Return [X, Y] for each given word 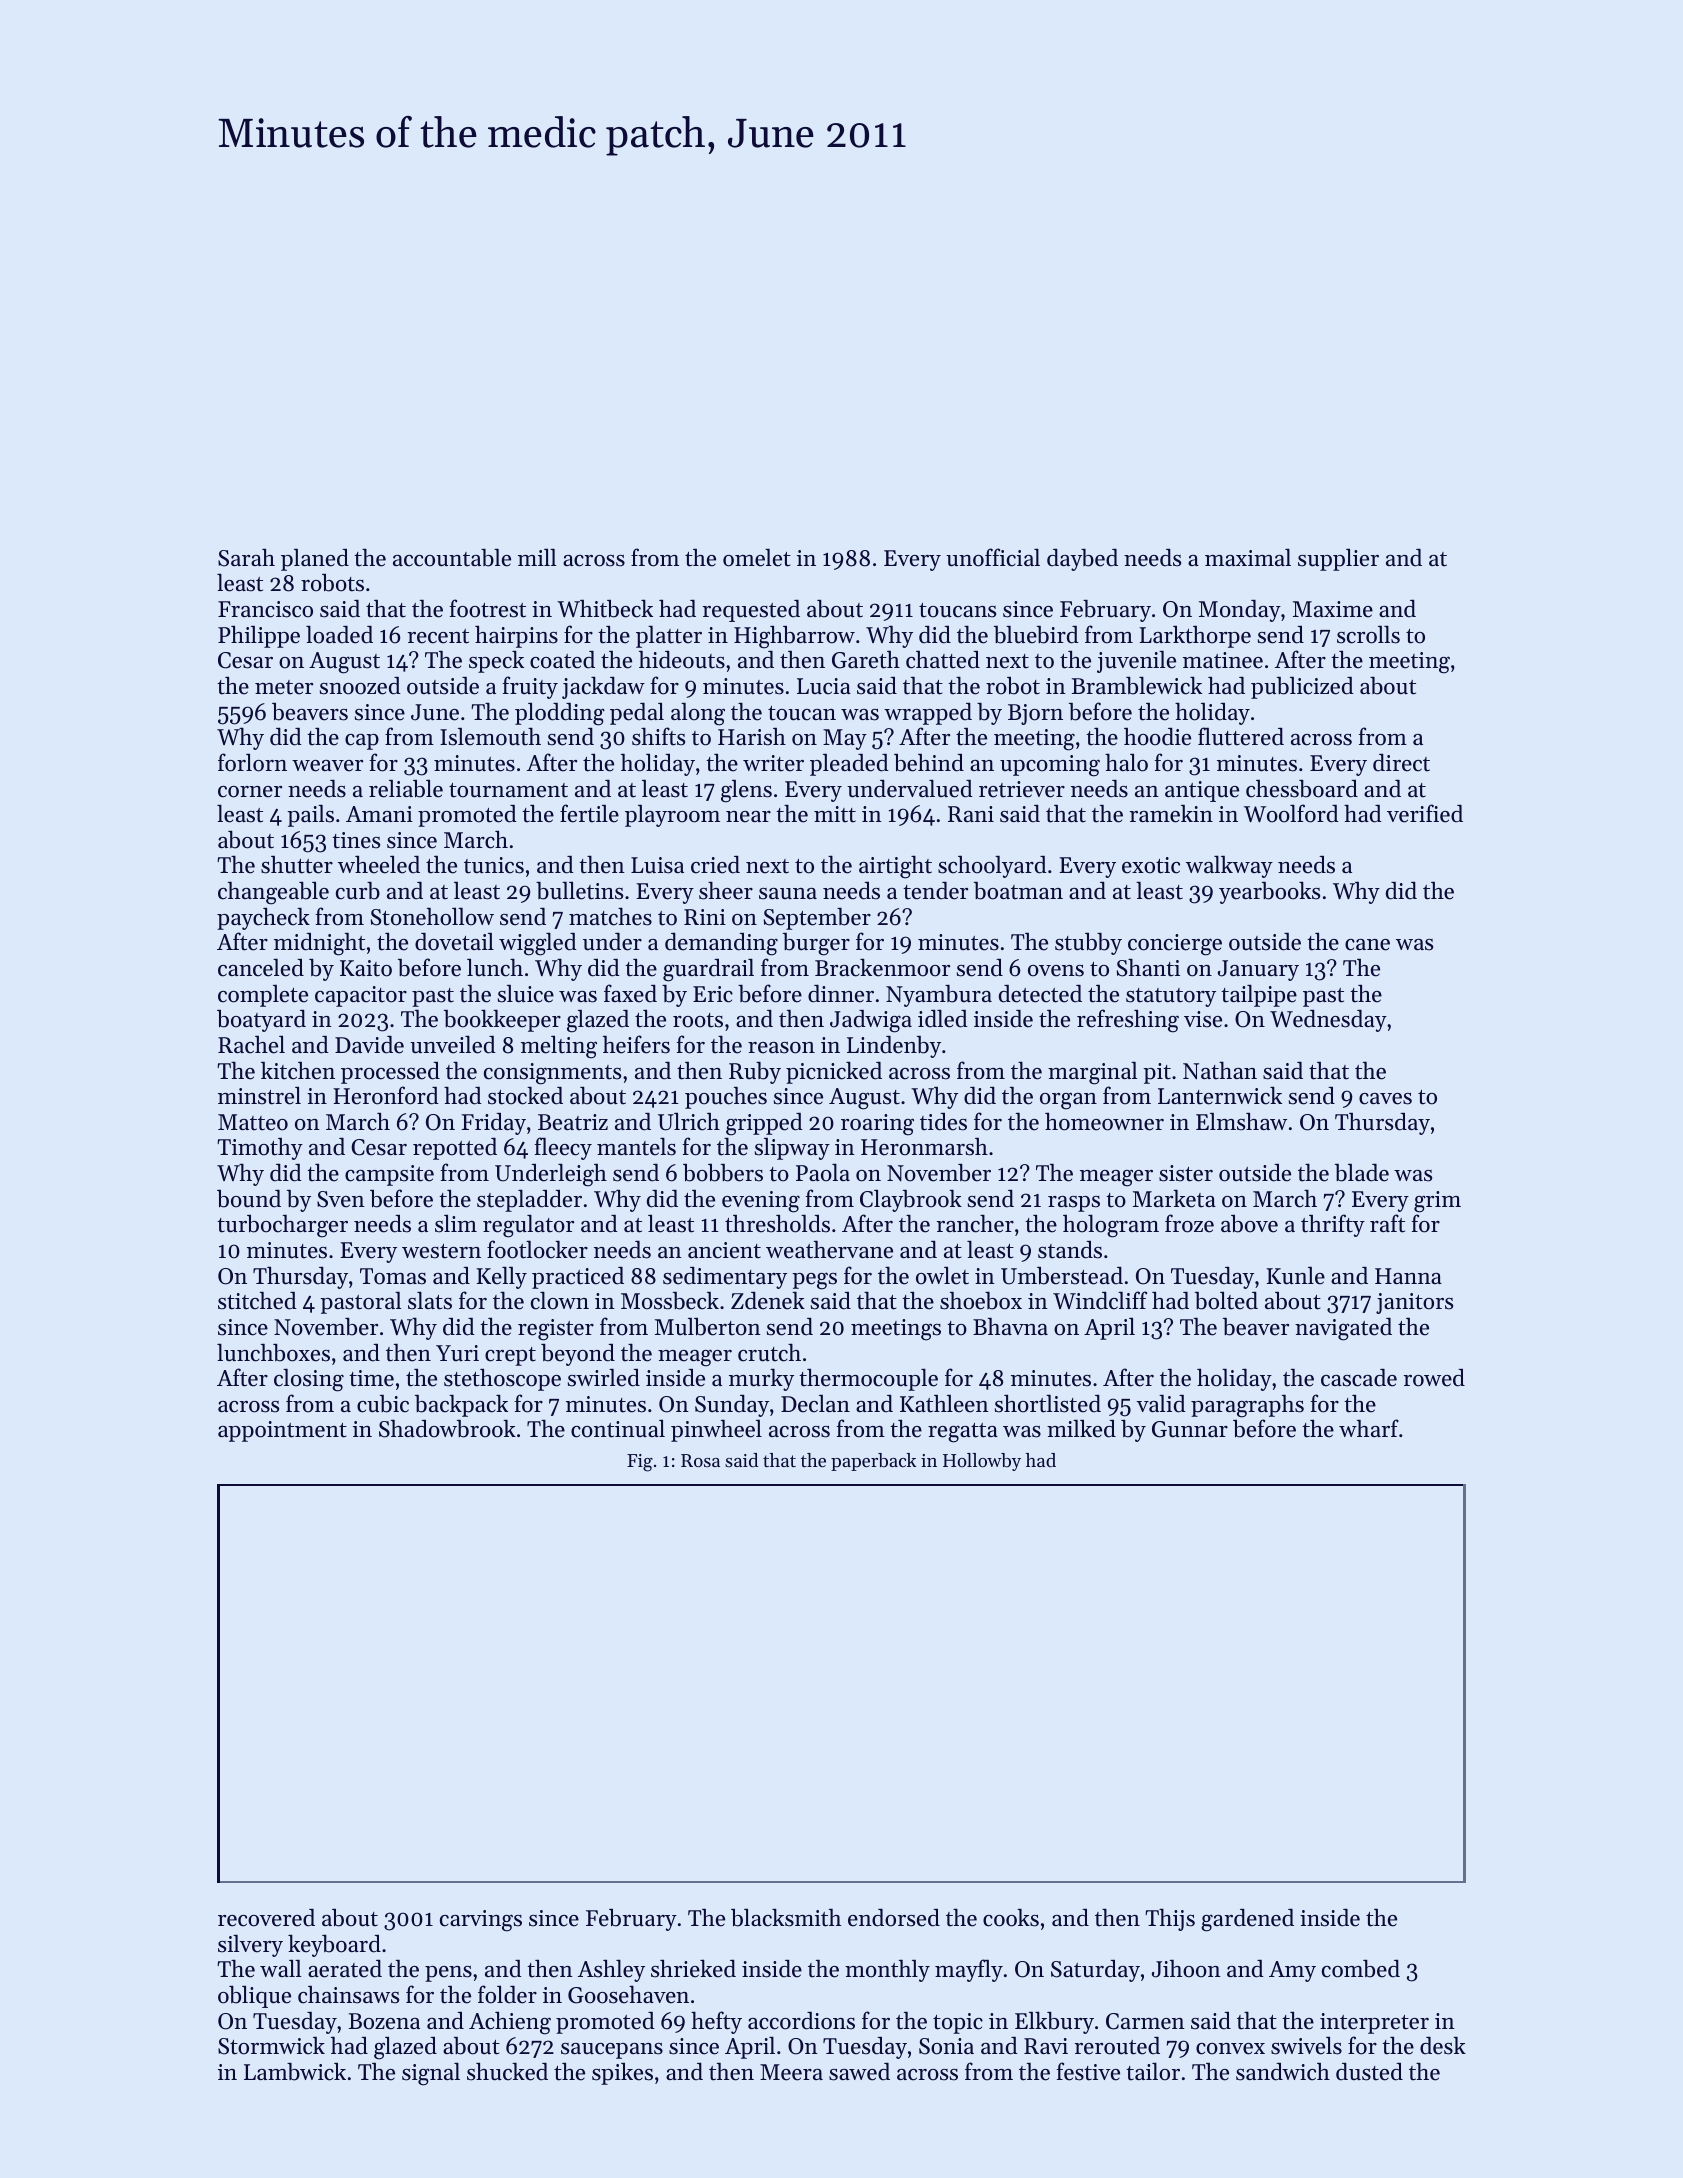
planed [315, 559]
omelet [757, 557]
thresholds [777, 1223]
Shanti [1148, 967]
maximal [1248, 557]
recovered [266, 1918]
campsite [389, 1175]
